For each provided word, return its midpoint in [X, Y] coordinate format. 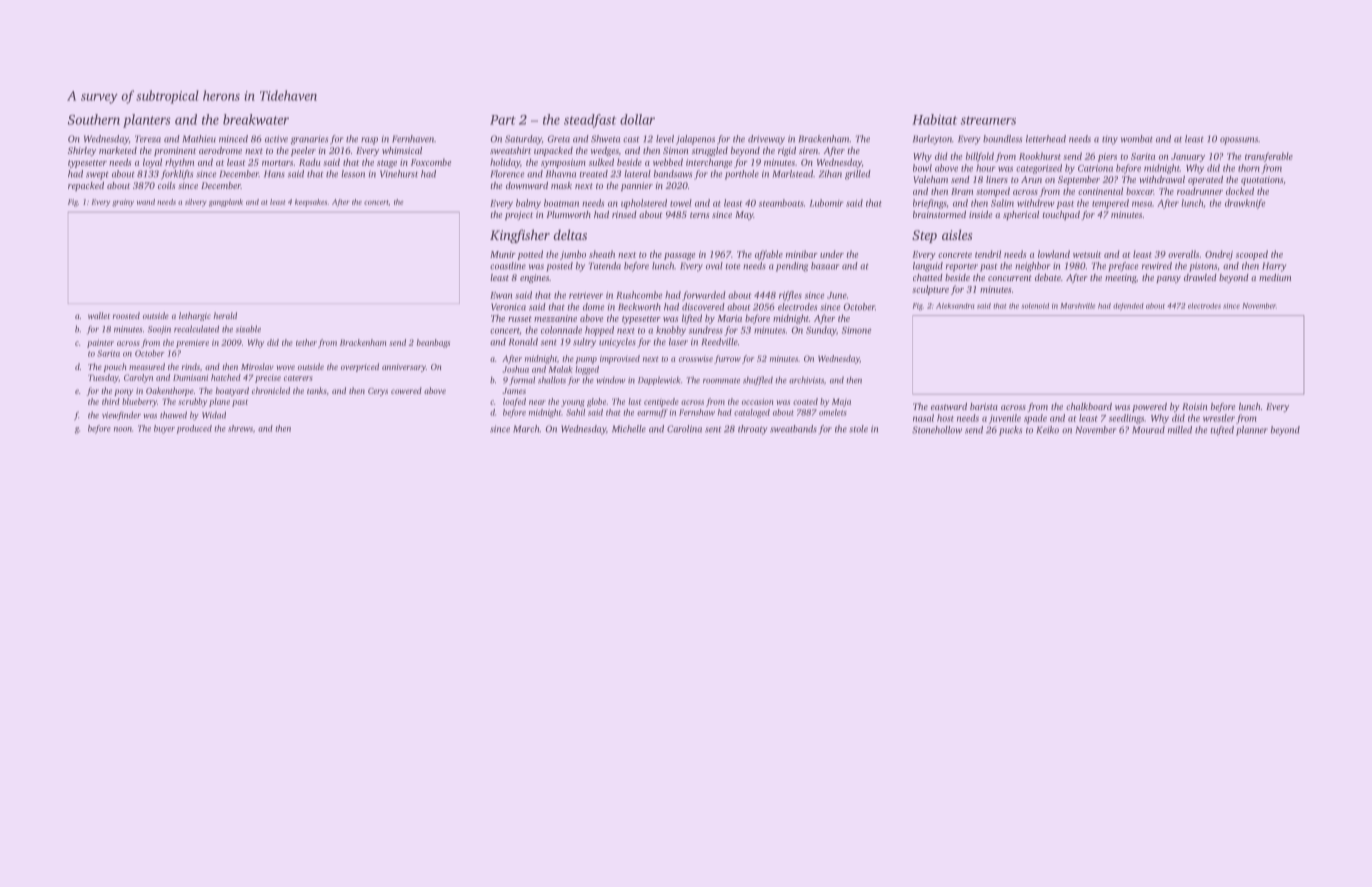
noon [123, 429]
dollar [637, 119]
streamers [988, 120]
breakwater [256, 119]
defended [1128, 307]
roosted [126, 315]
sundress [706, 330]
